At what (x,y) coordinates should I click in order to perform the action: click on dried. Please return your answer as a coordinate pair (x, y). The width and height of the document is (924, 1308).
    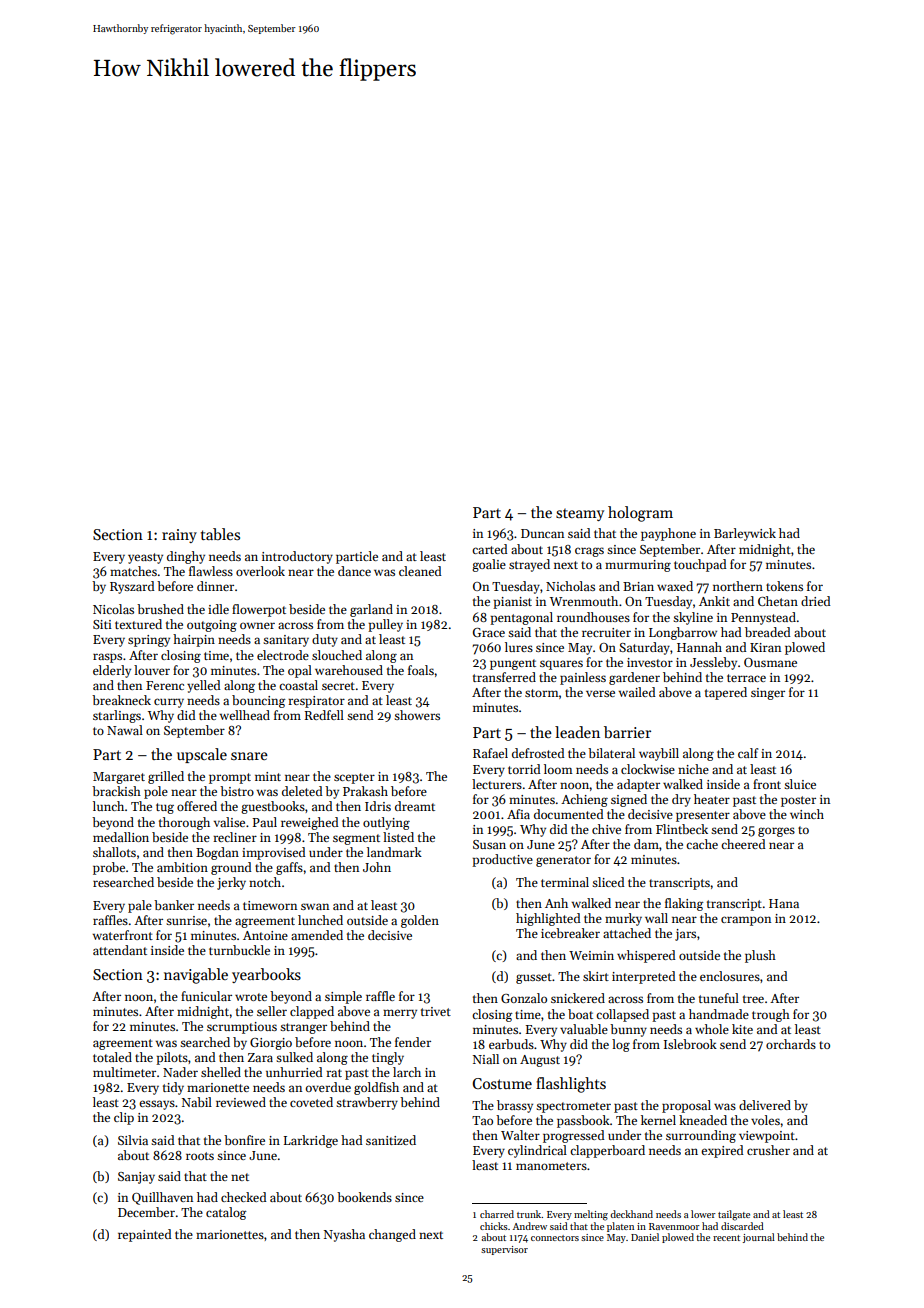
    Looking at the image, I should click on (815, 601).
